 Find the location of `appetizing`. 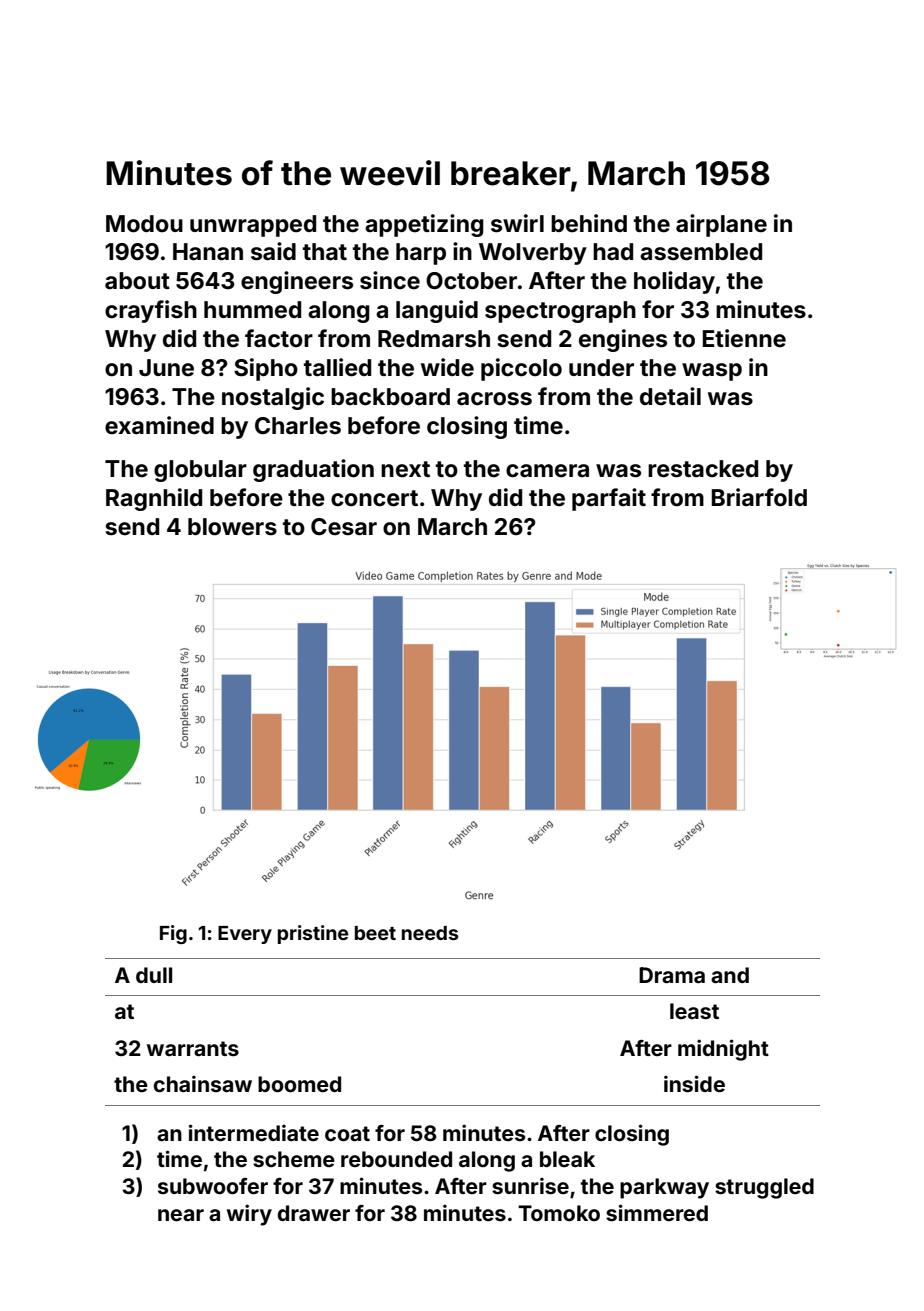

appetizing is located at coordinates (424, 225).
